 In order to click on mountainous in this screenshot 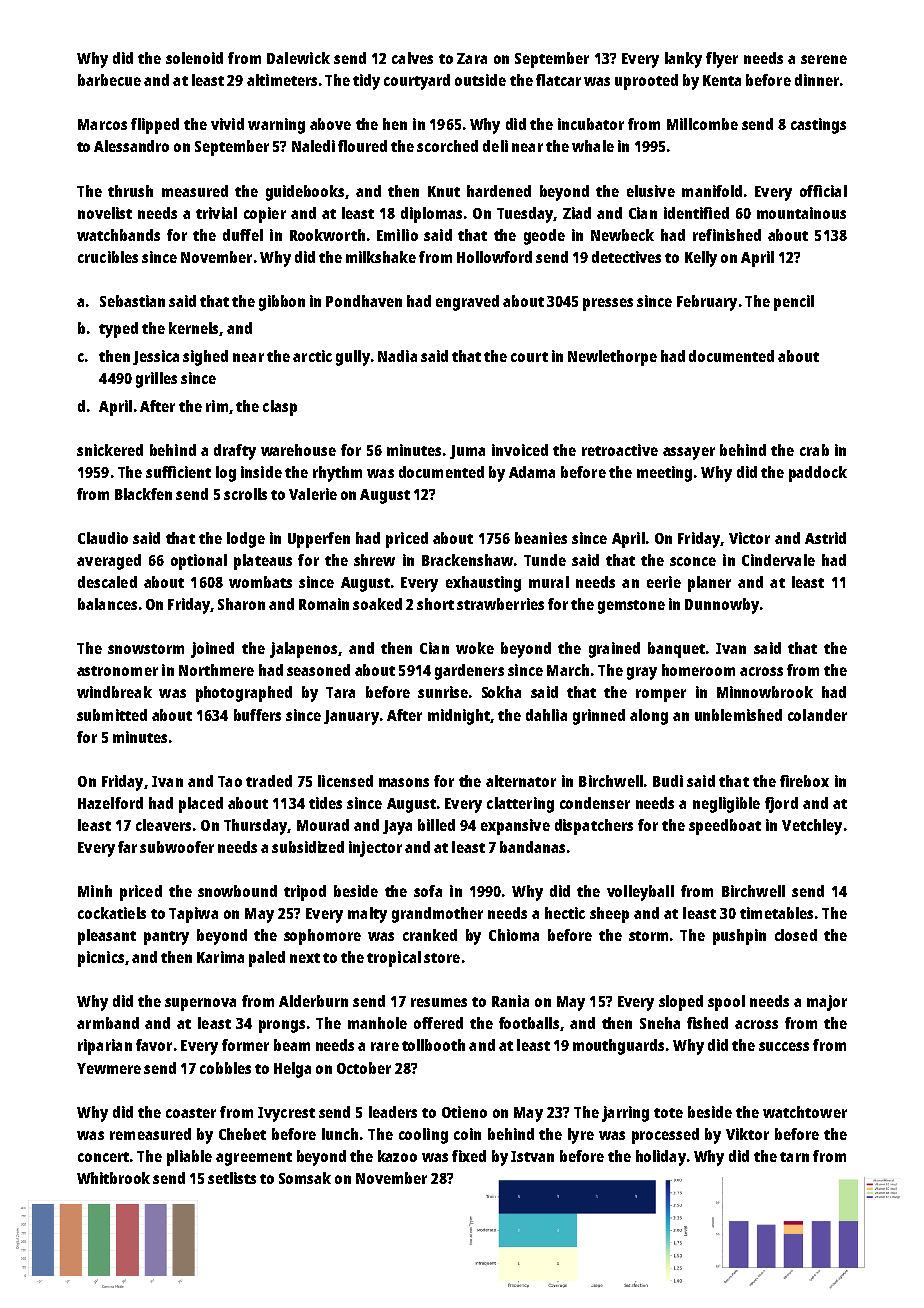, I will do `click(801, 213)`.
